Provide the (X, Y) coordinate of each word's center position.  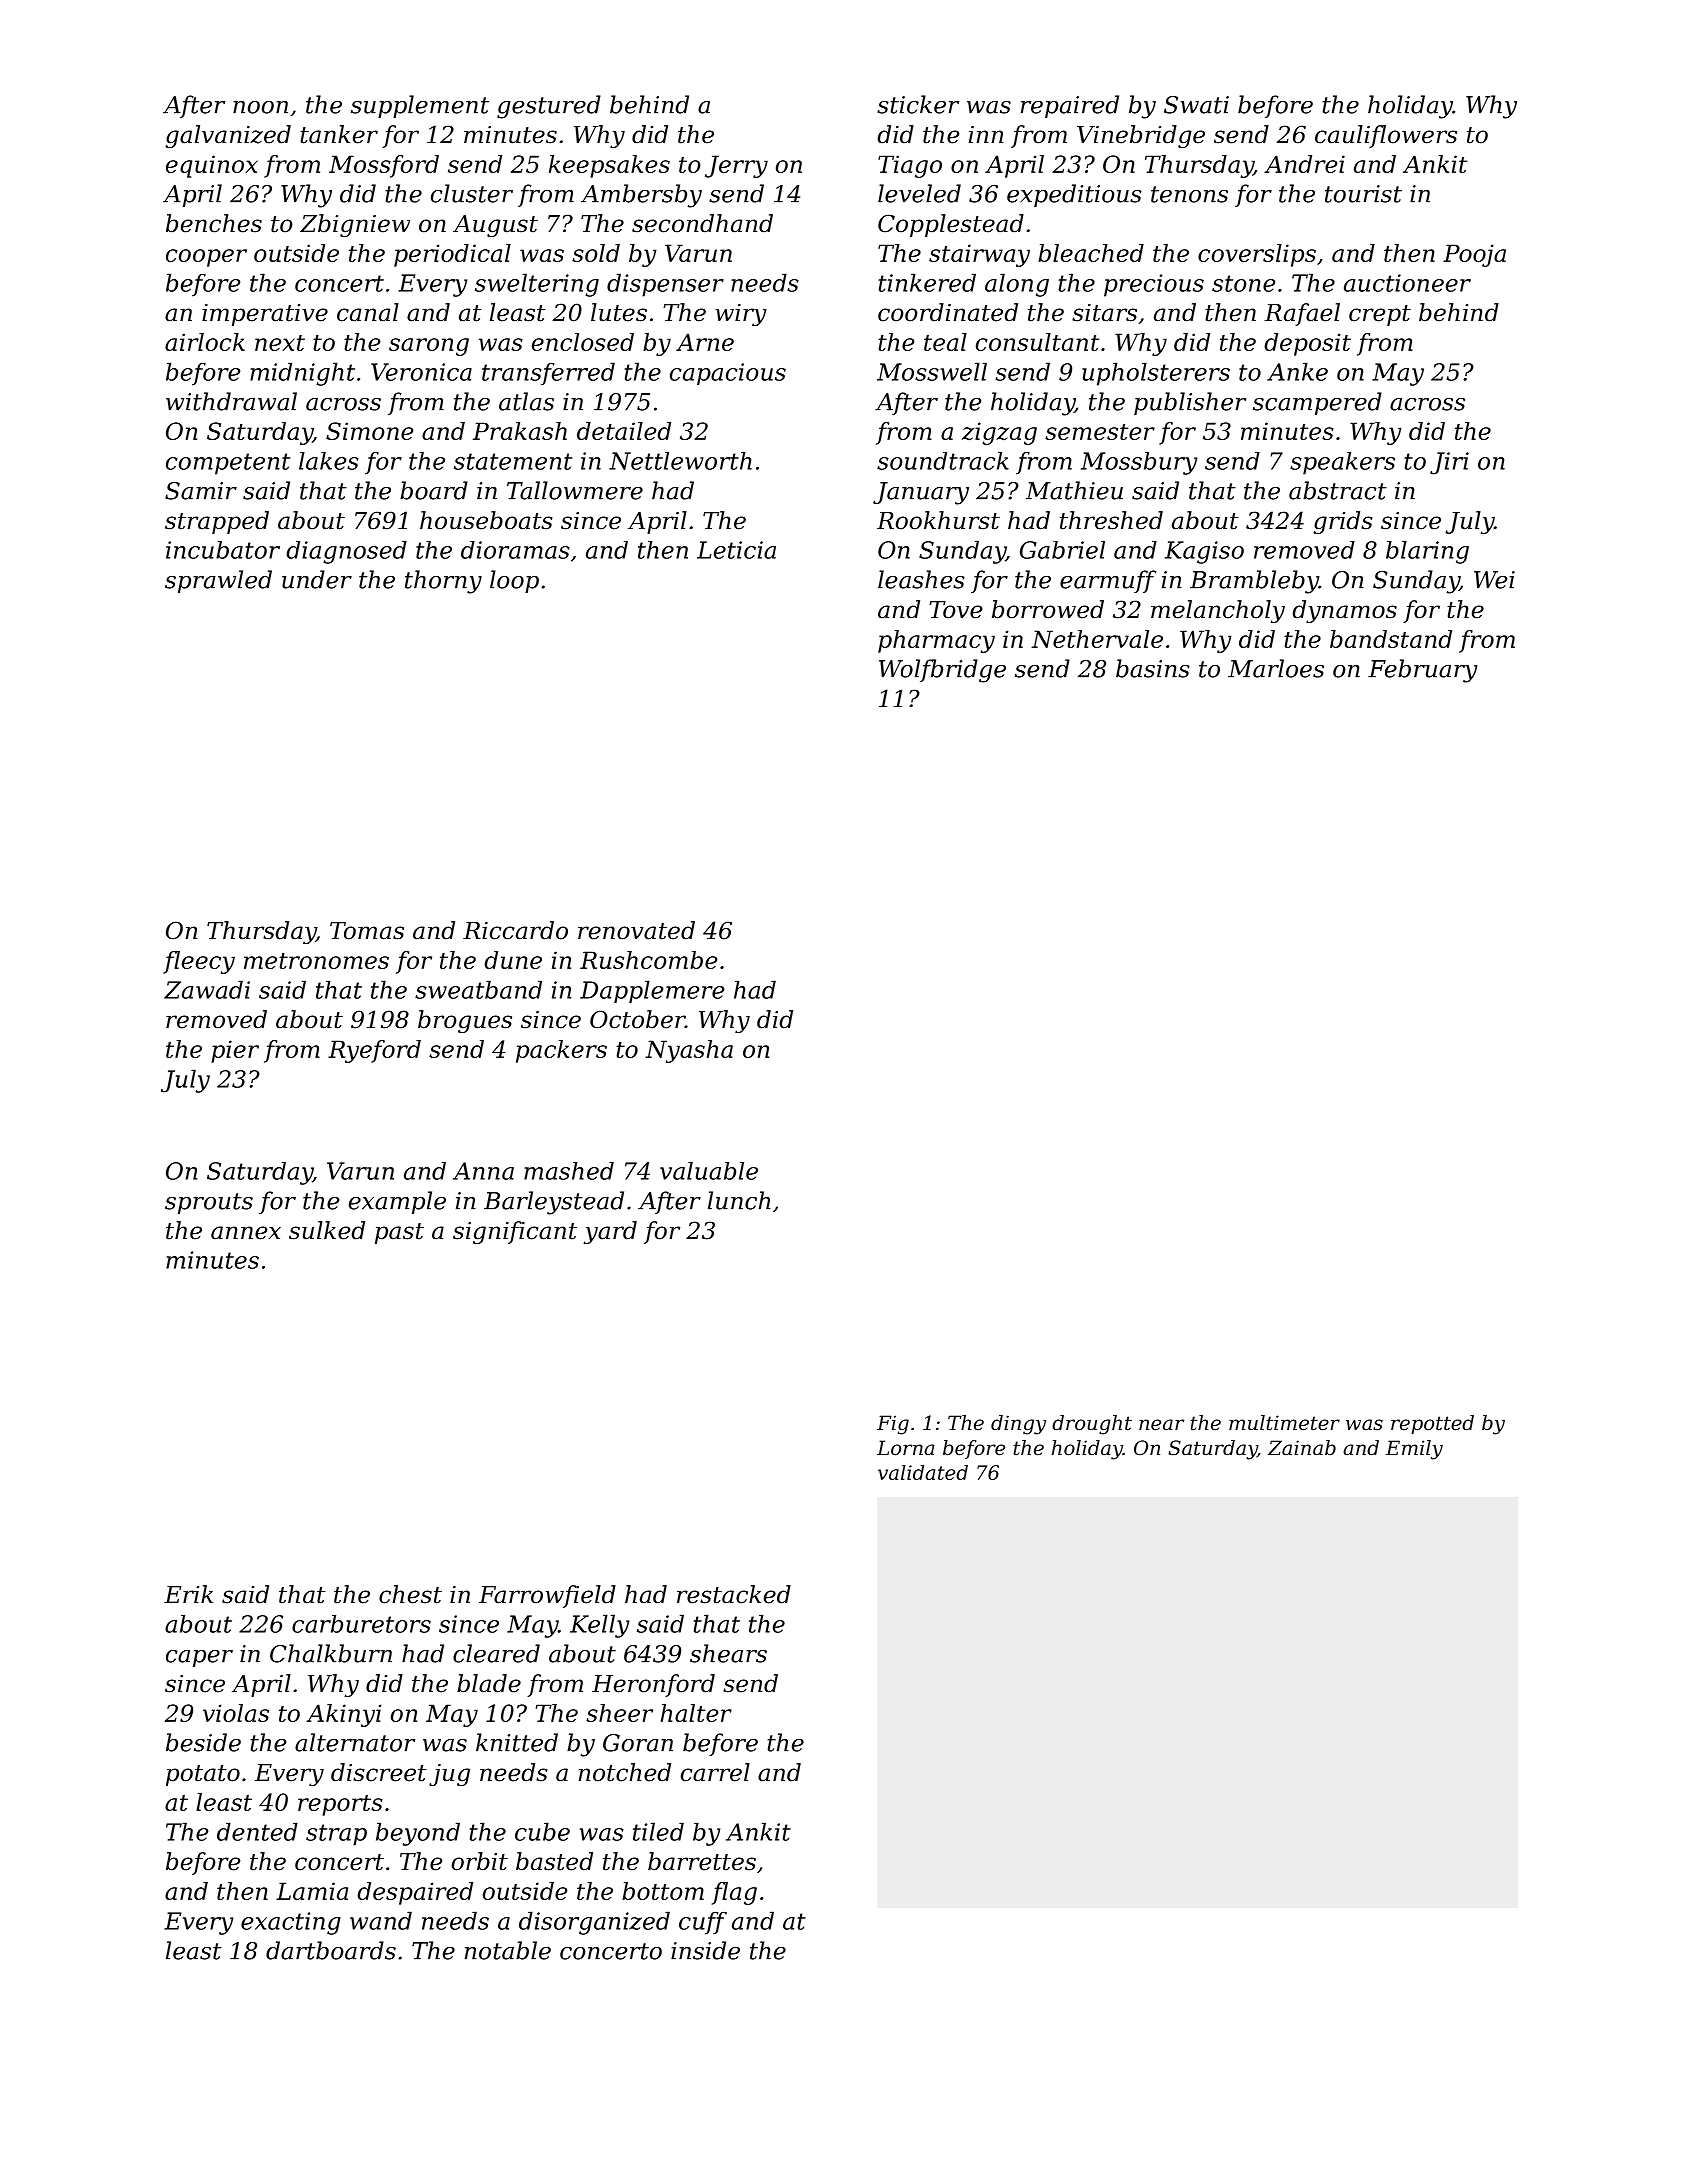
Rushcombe (649, 960)
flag (734, 1893)
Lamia (312, 1891)
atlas (526, 401)
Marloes (1276, 668)
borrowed (1048, 609)
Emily (1414, 1450)
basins (1153, 668)
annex (246, 1233)
